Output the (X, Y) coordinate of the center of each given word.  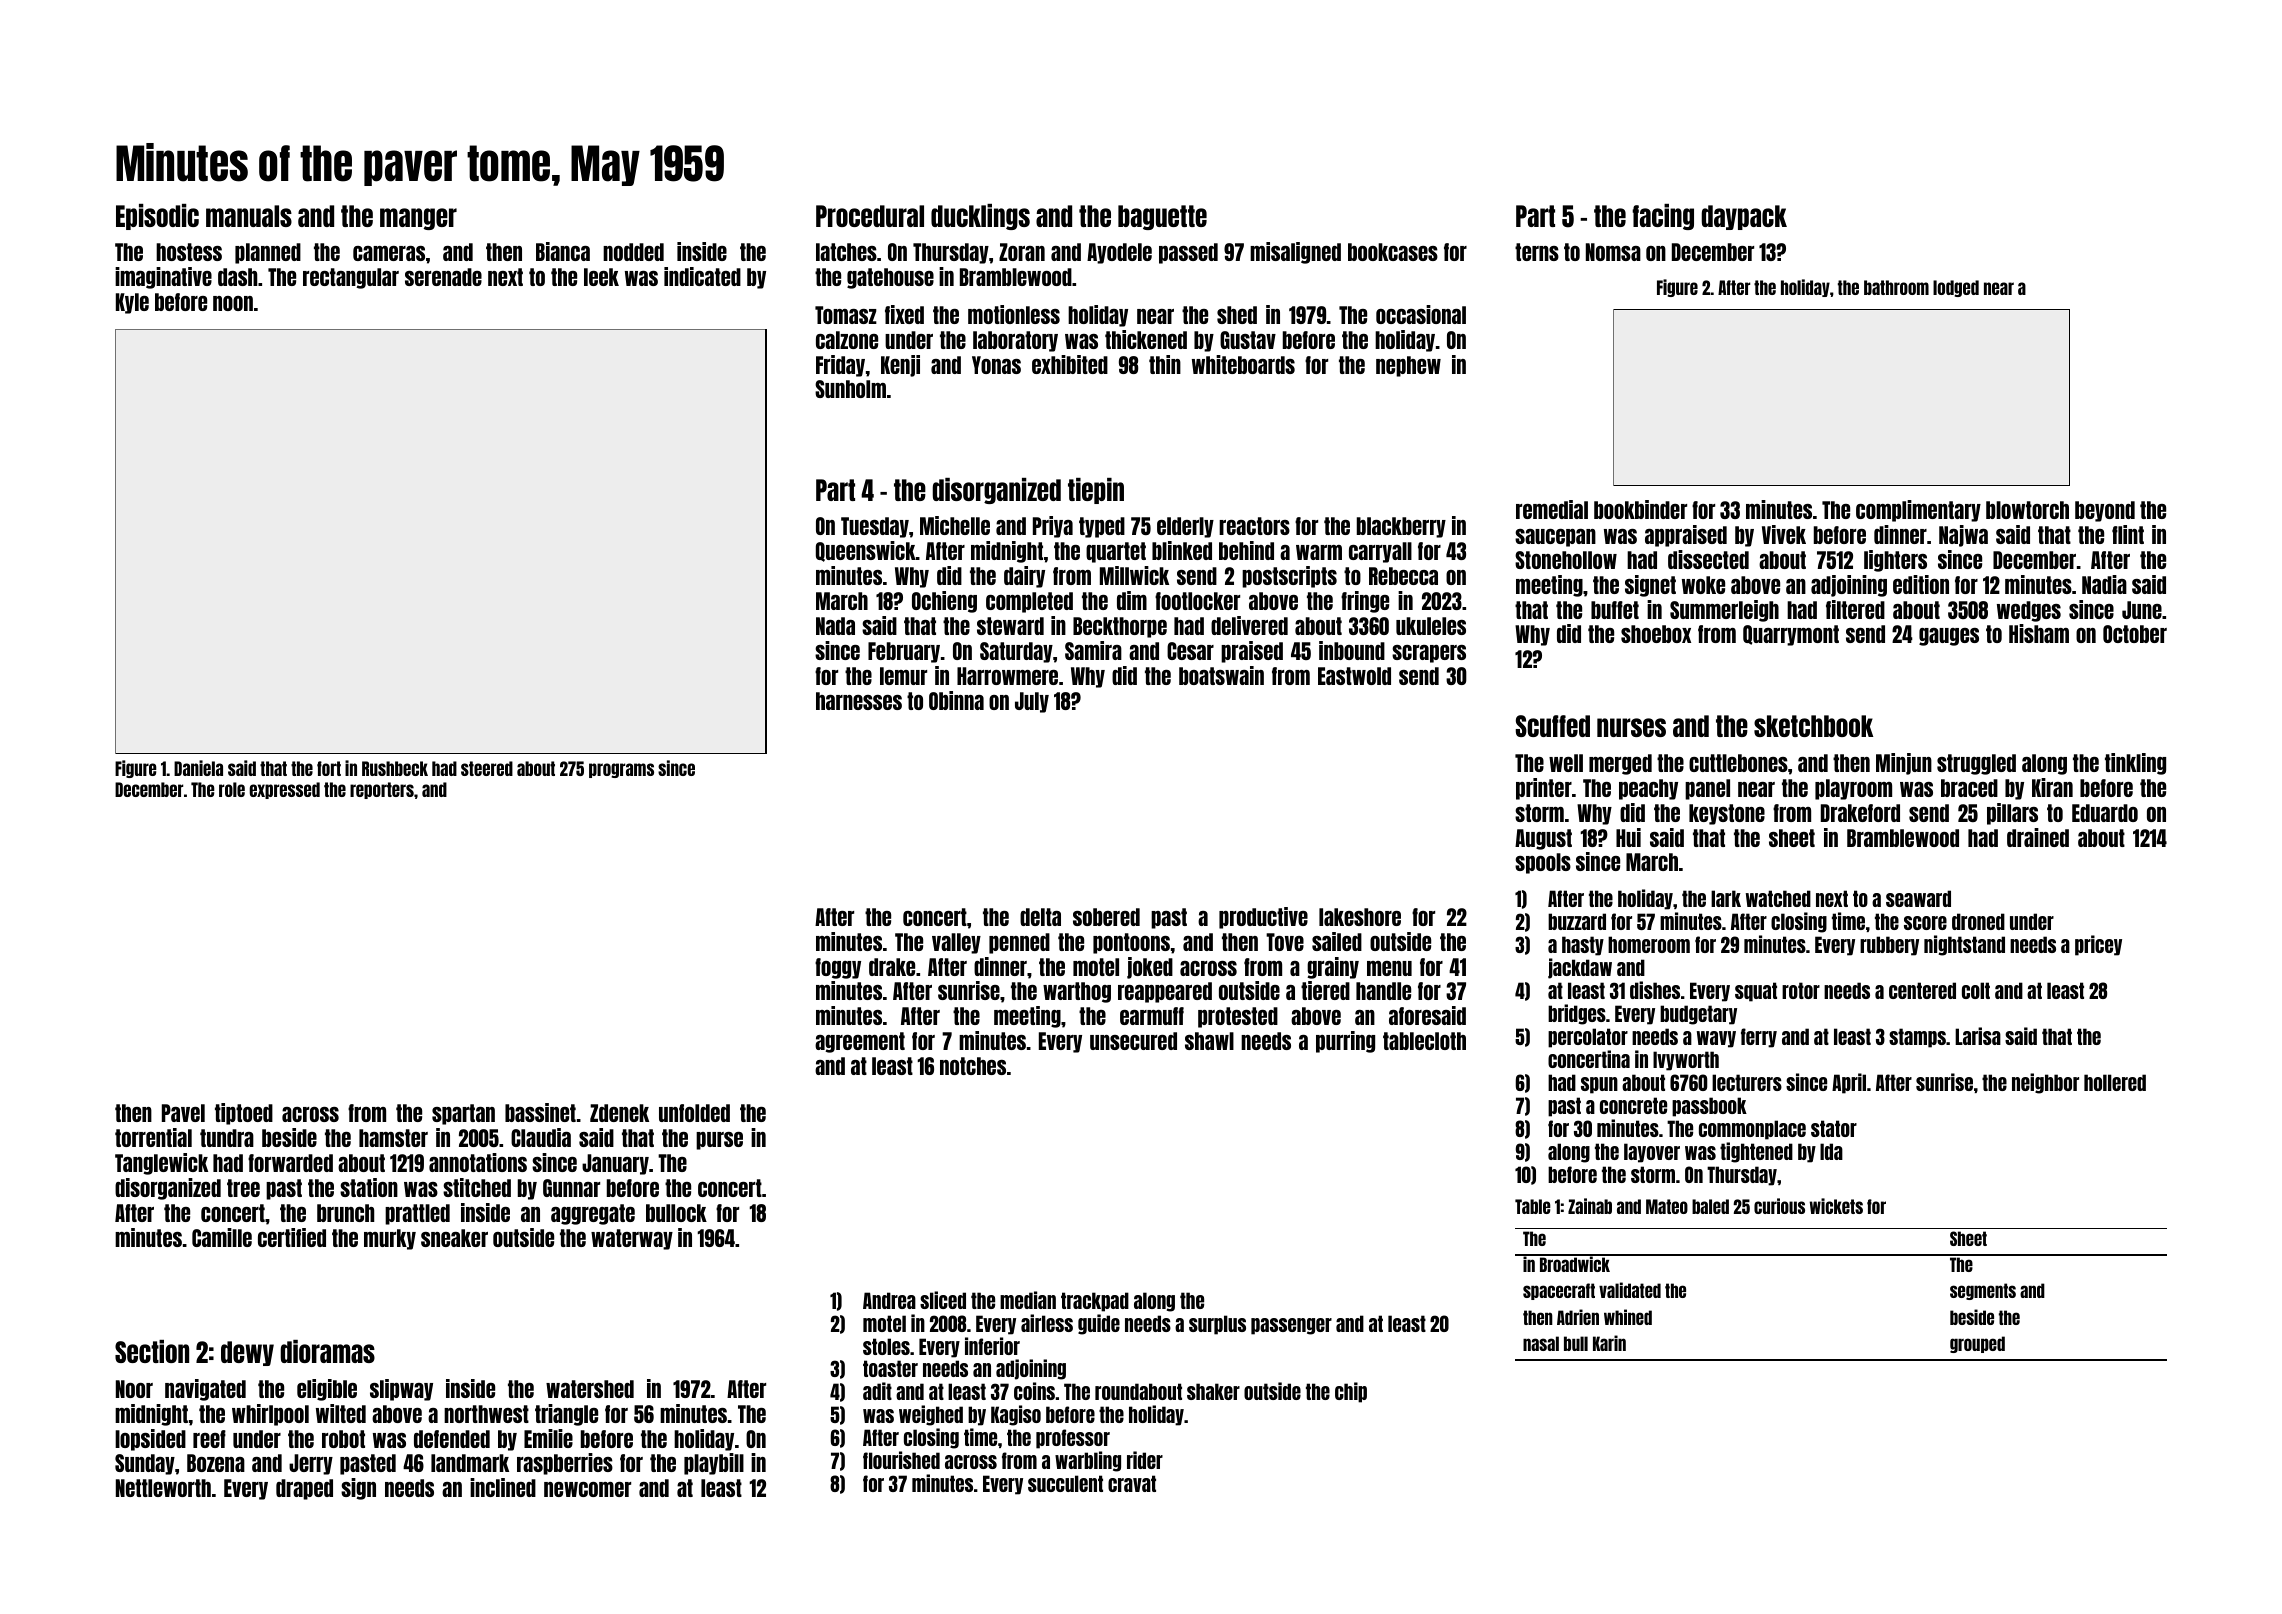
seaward (1918, 898)
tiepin (1096, 491)
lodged (1956, 288)
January (615, 1164)
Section (152, 1351)
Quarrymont (1791, 635)
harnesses (859, 701)
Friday (840, 366)
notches (973, 1066)
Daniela (198, 768)
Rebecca (1403, 576)
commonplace (1752, 1130)
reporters (382, 790)
